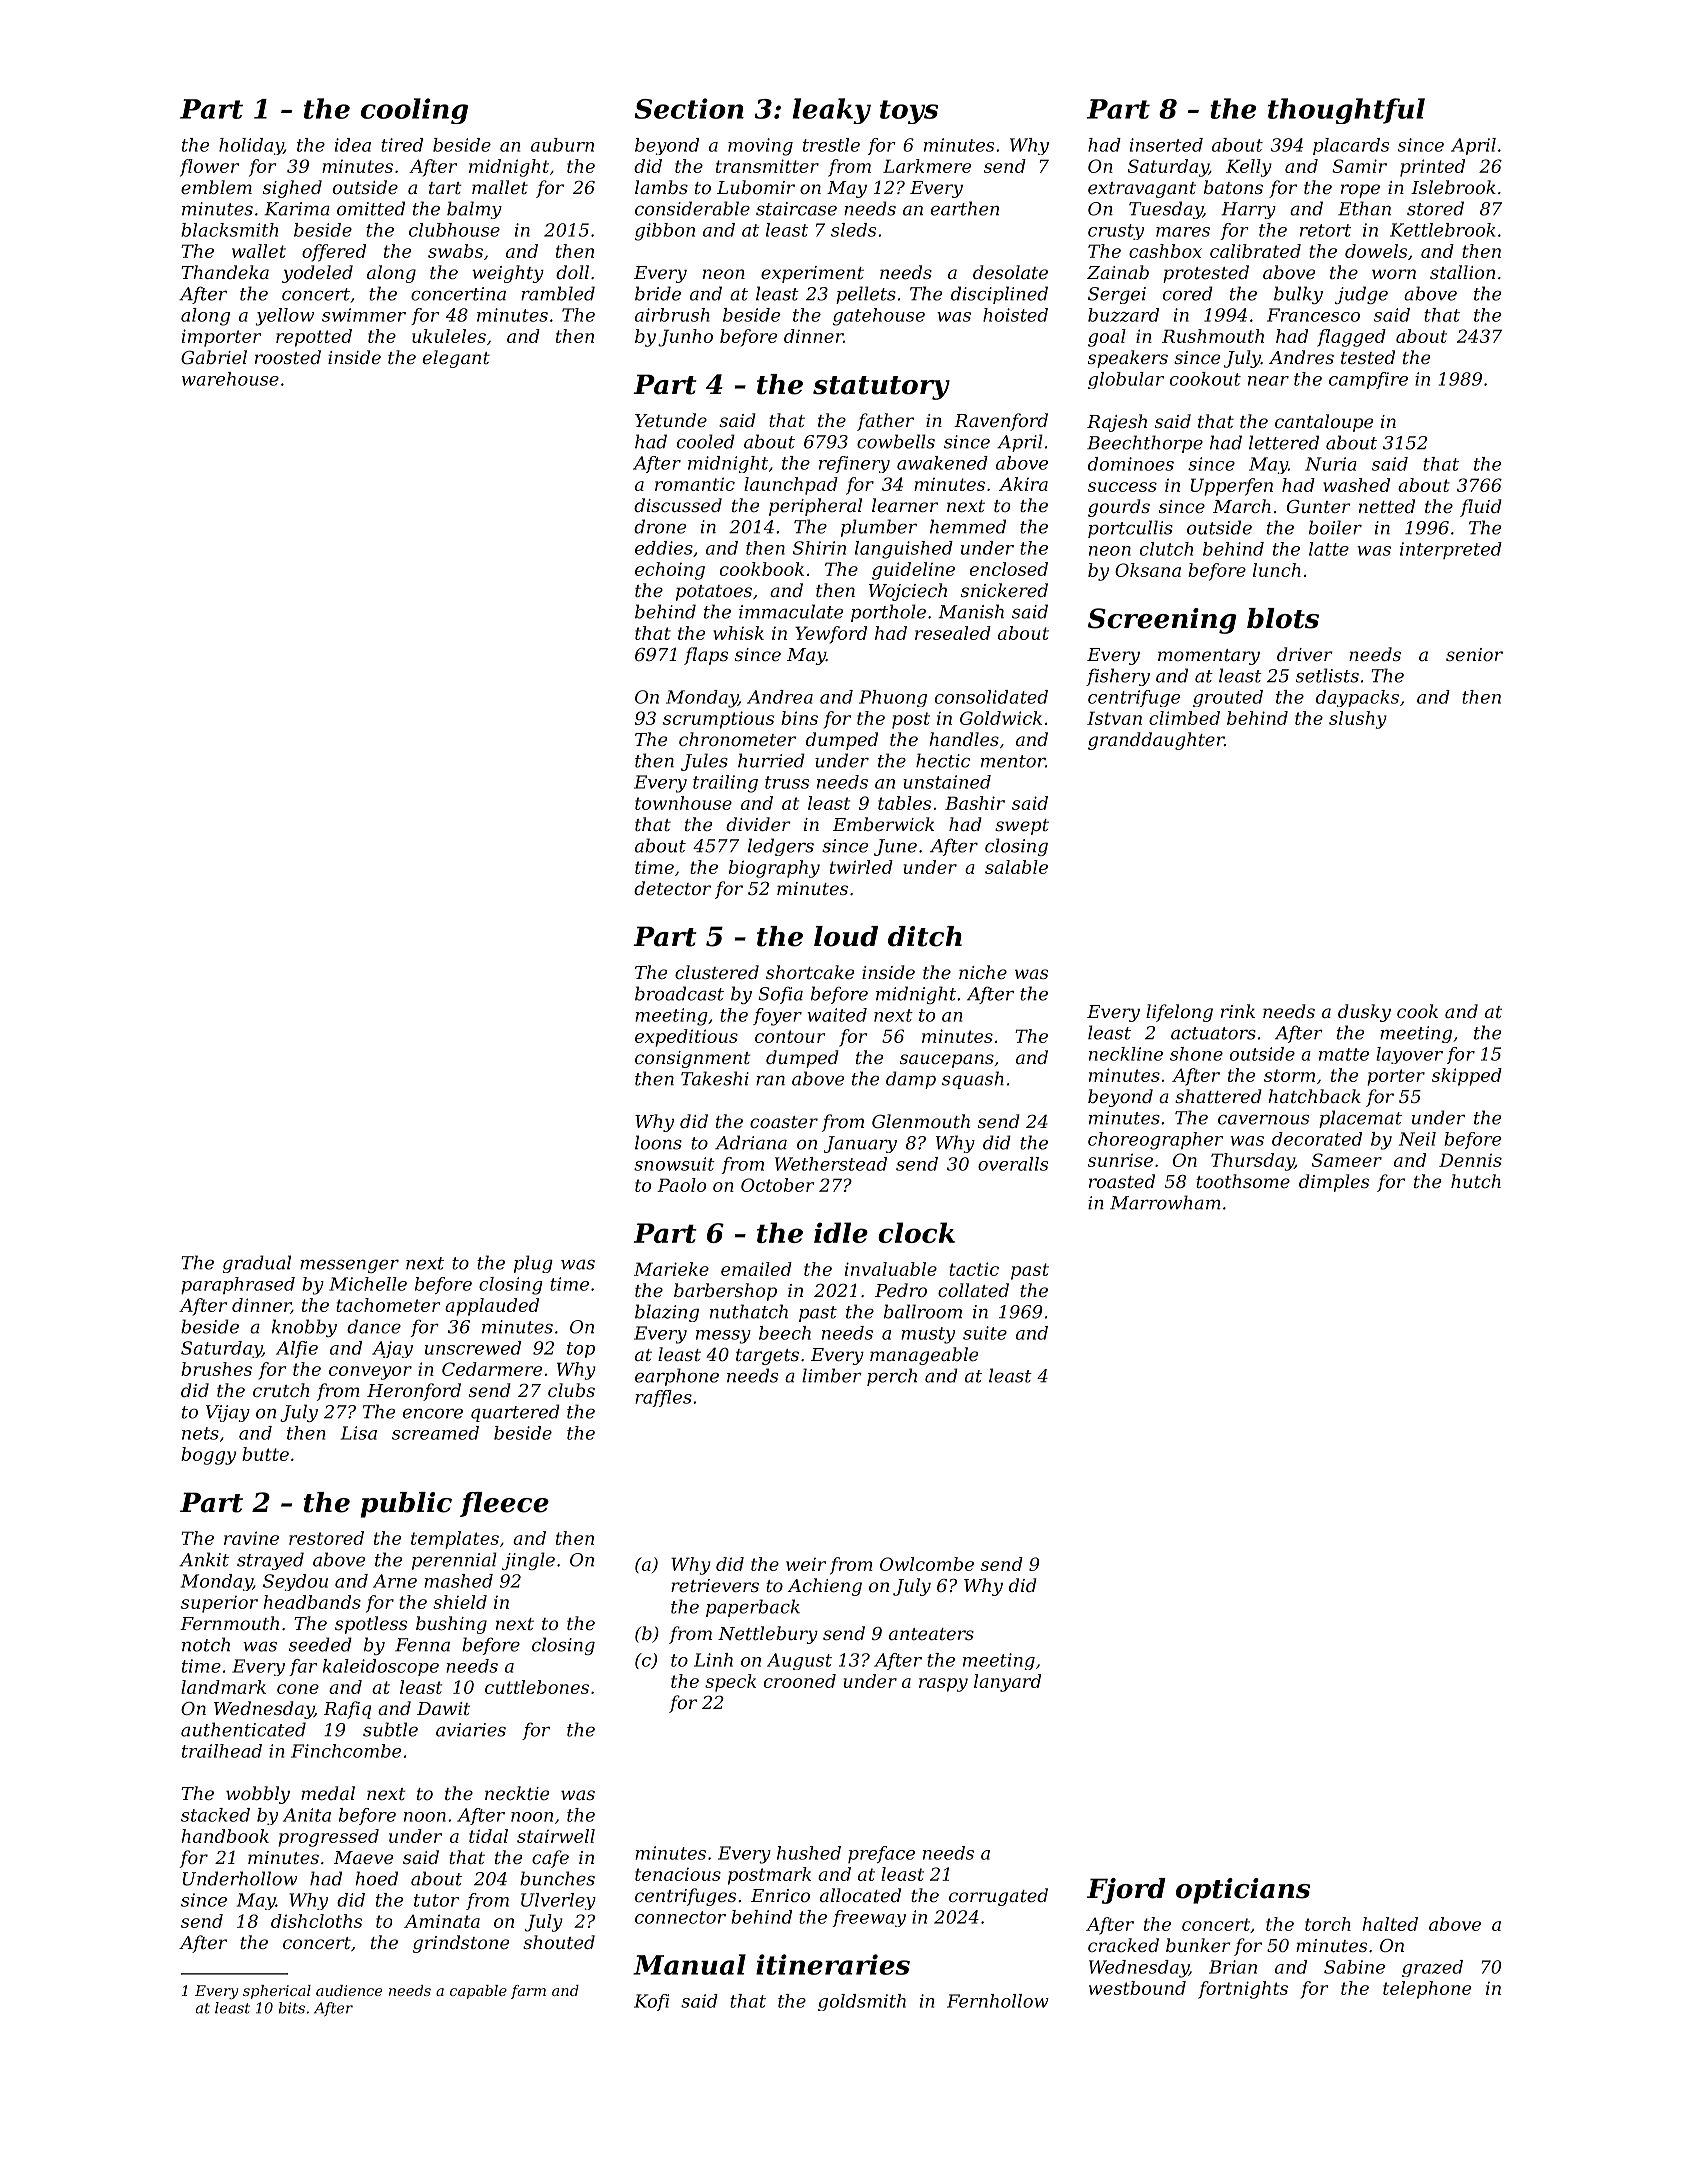 The image size is (1683, 2178). Describe the element at coordinates (414, 111) in the image. I see `cooling` at that location.
